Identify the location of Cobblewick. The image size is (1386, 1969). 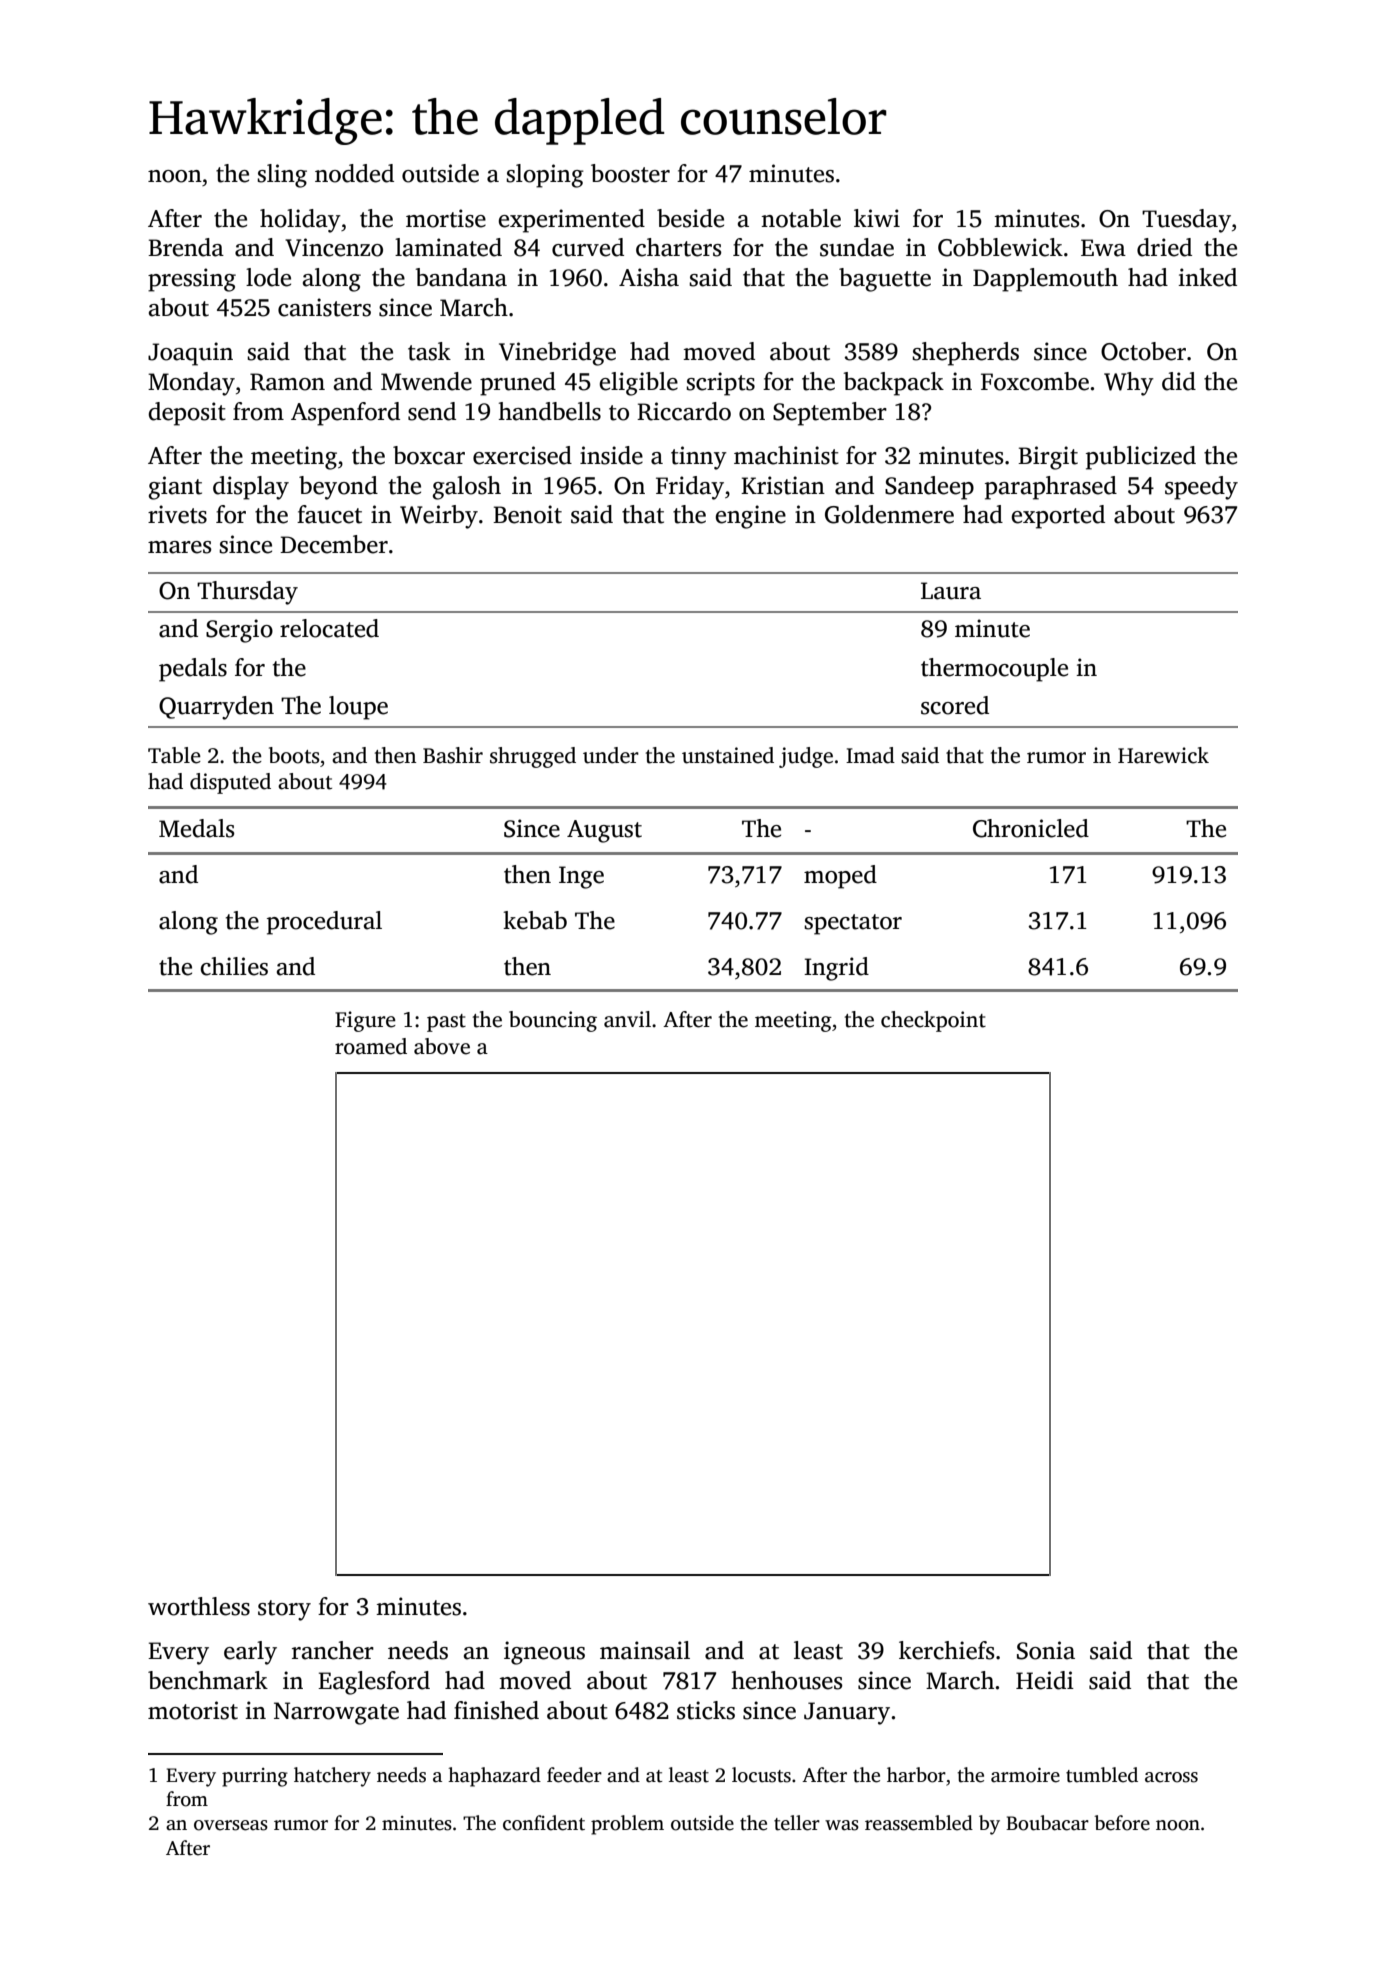
(1000, 247).
